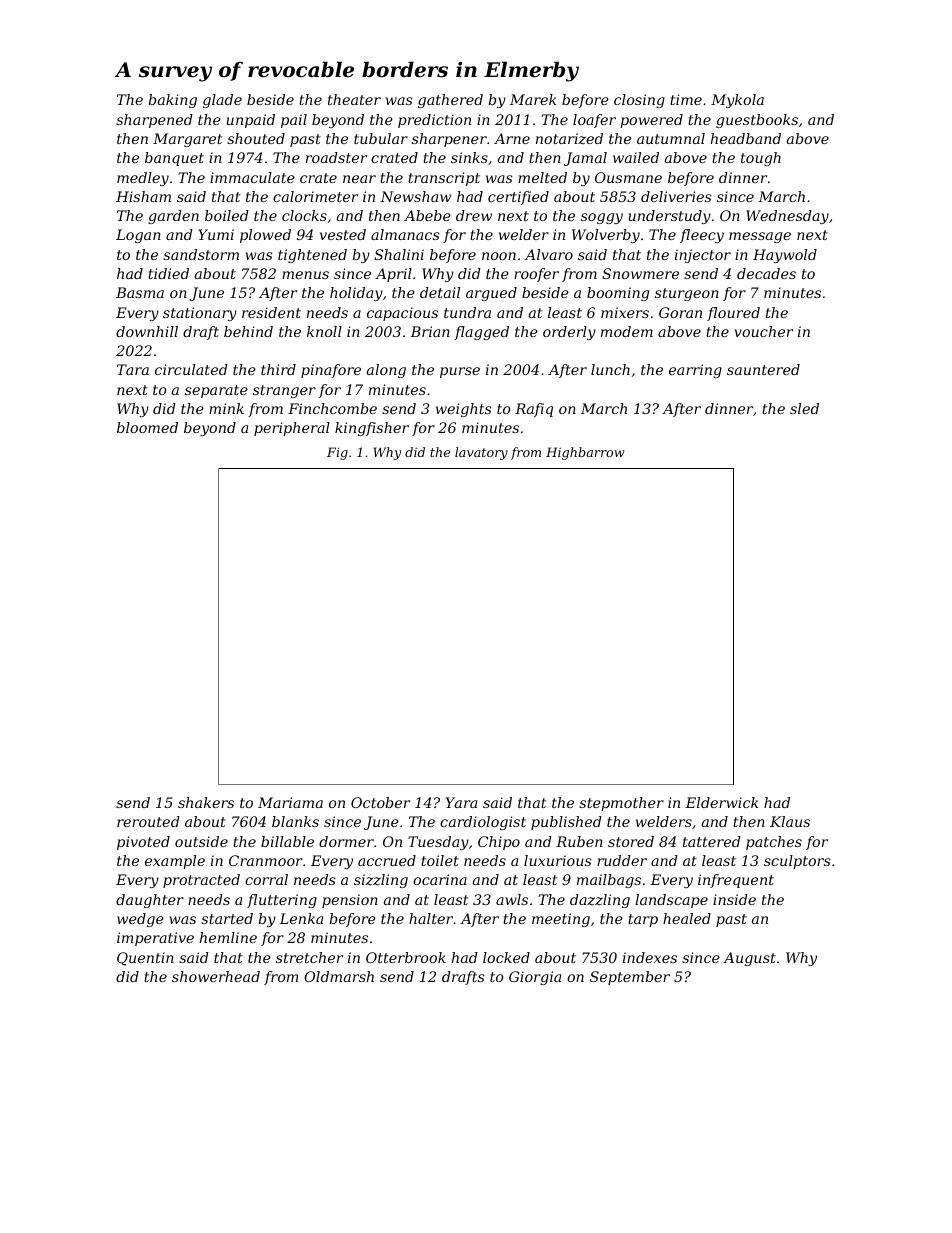 The height and width of the document is (1233, 952). What do you see at coordinates (481, 453) in the document?
I see `lavatory` at bounding box center [481, 453].
